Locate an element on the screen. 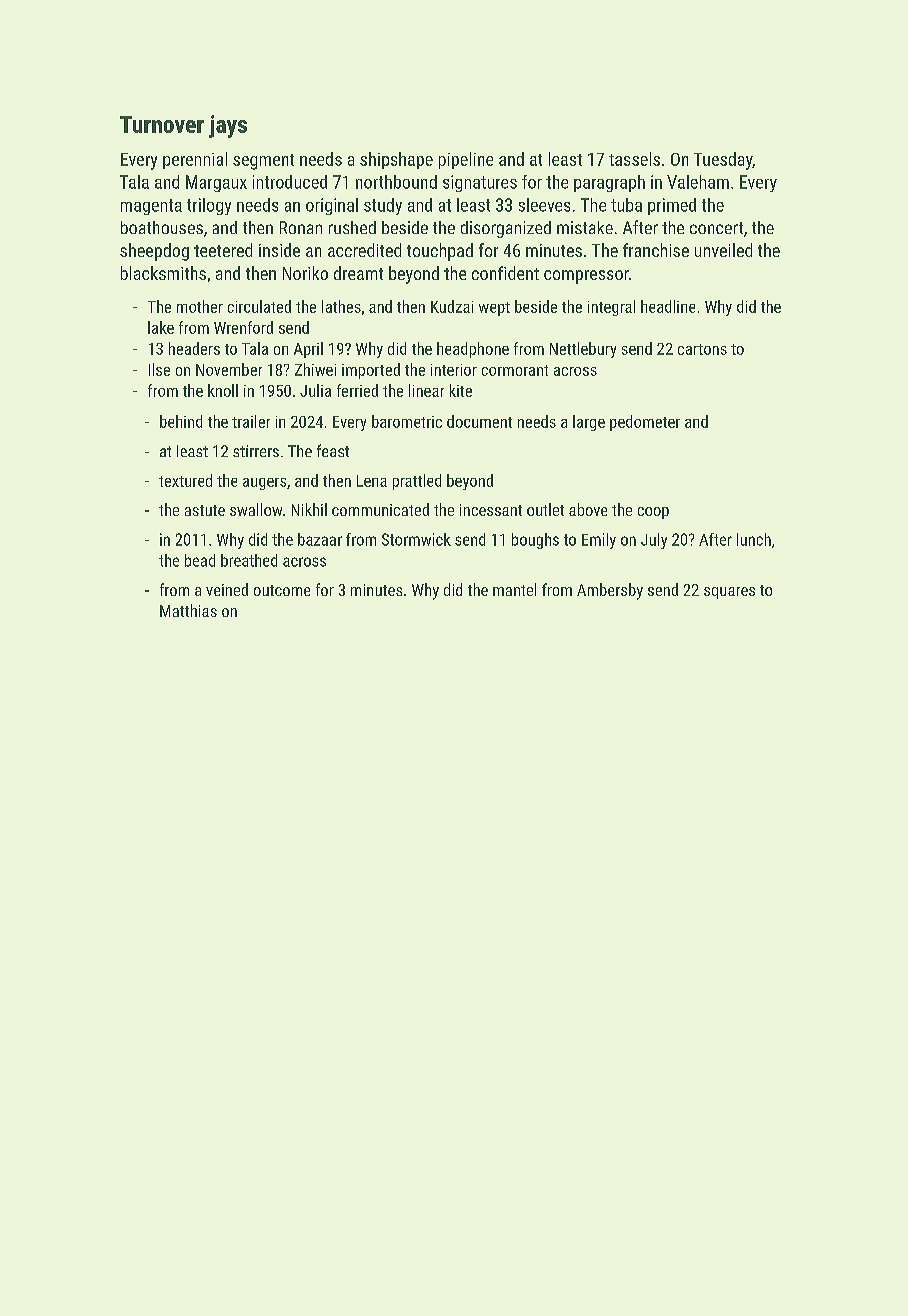 The height and width of the screenshot is (1316, 908). textured is located at coordinates (185, 480).
